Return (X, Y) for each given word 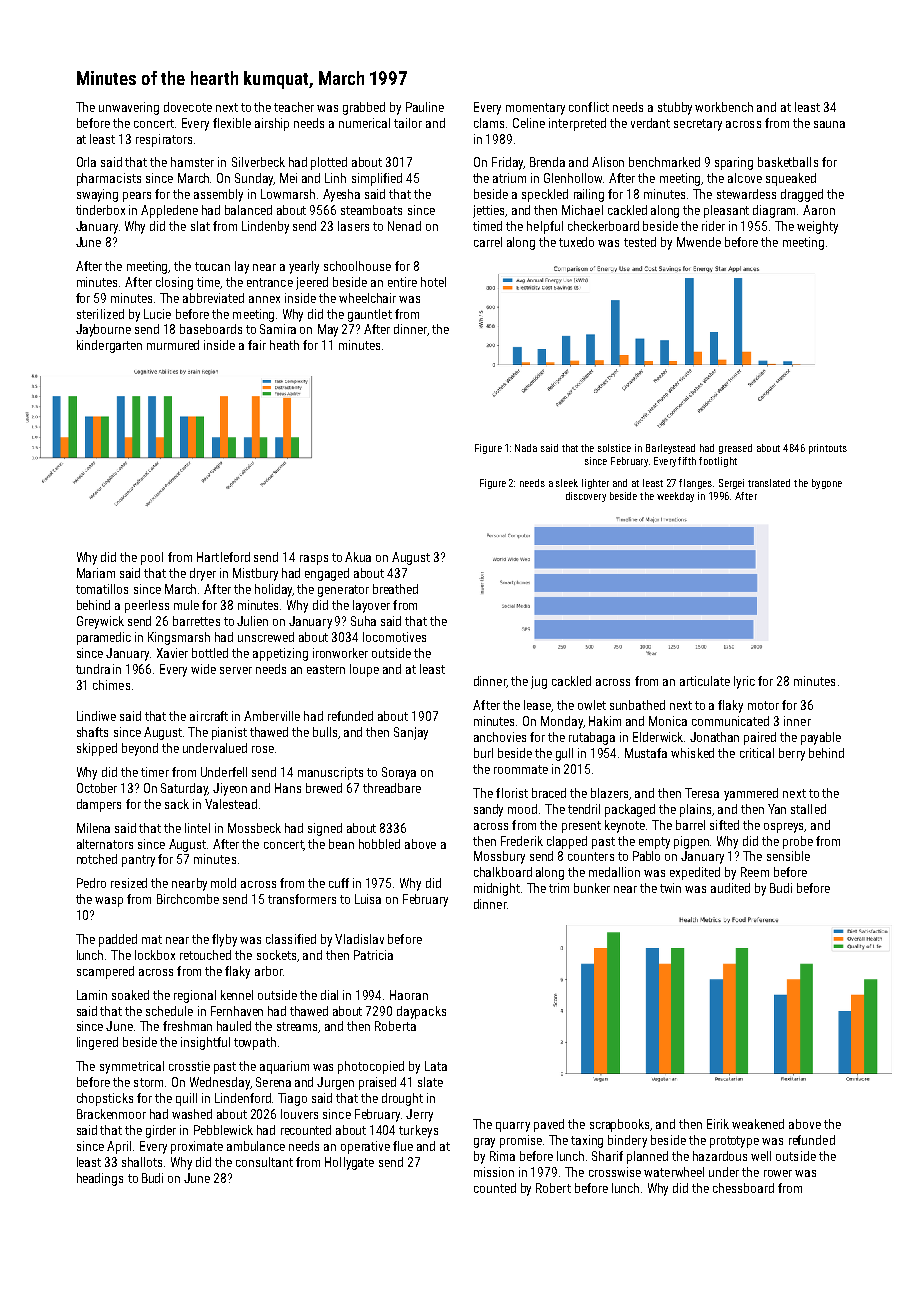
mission (494, 1172)
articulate (705, 681)
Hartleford (223, 557)
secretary (698, 125)
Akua (358, 557)
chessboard (743, 1188)
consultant (264, 1162)
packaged (630, 810)
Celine (529, 123)
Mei (288, 178)
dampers (99, 805)
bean (341, 844)
